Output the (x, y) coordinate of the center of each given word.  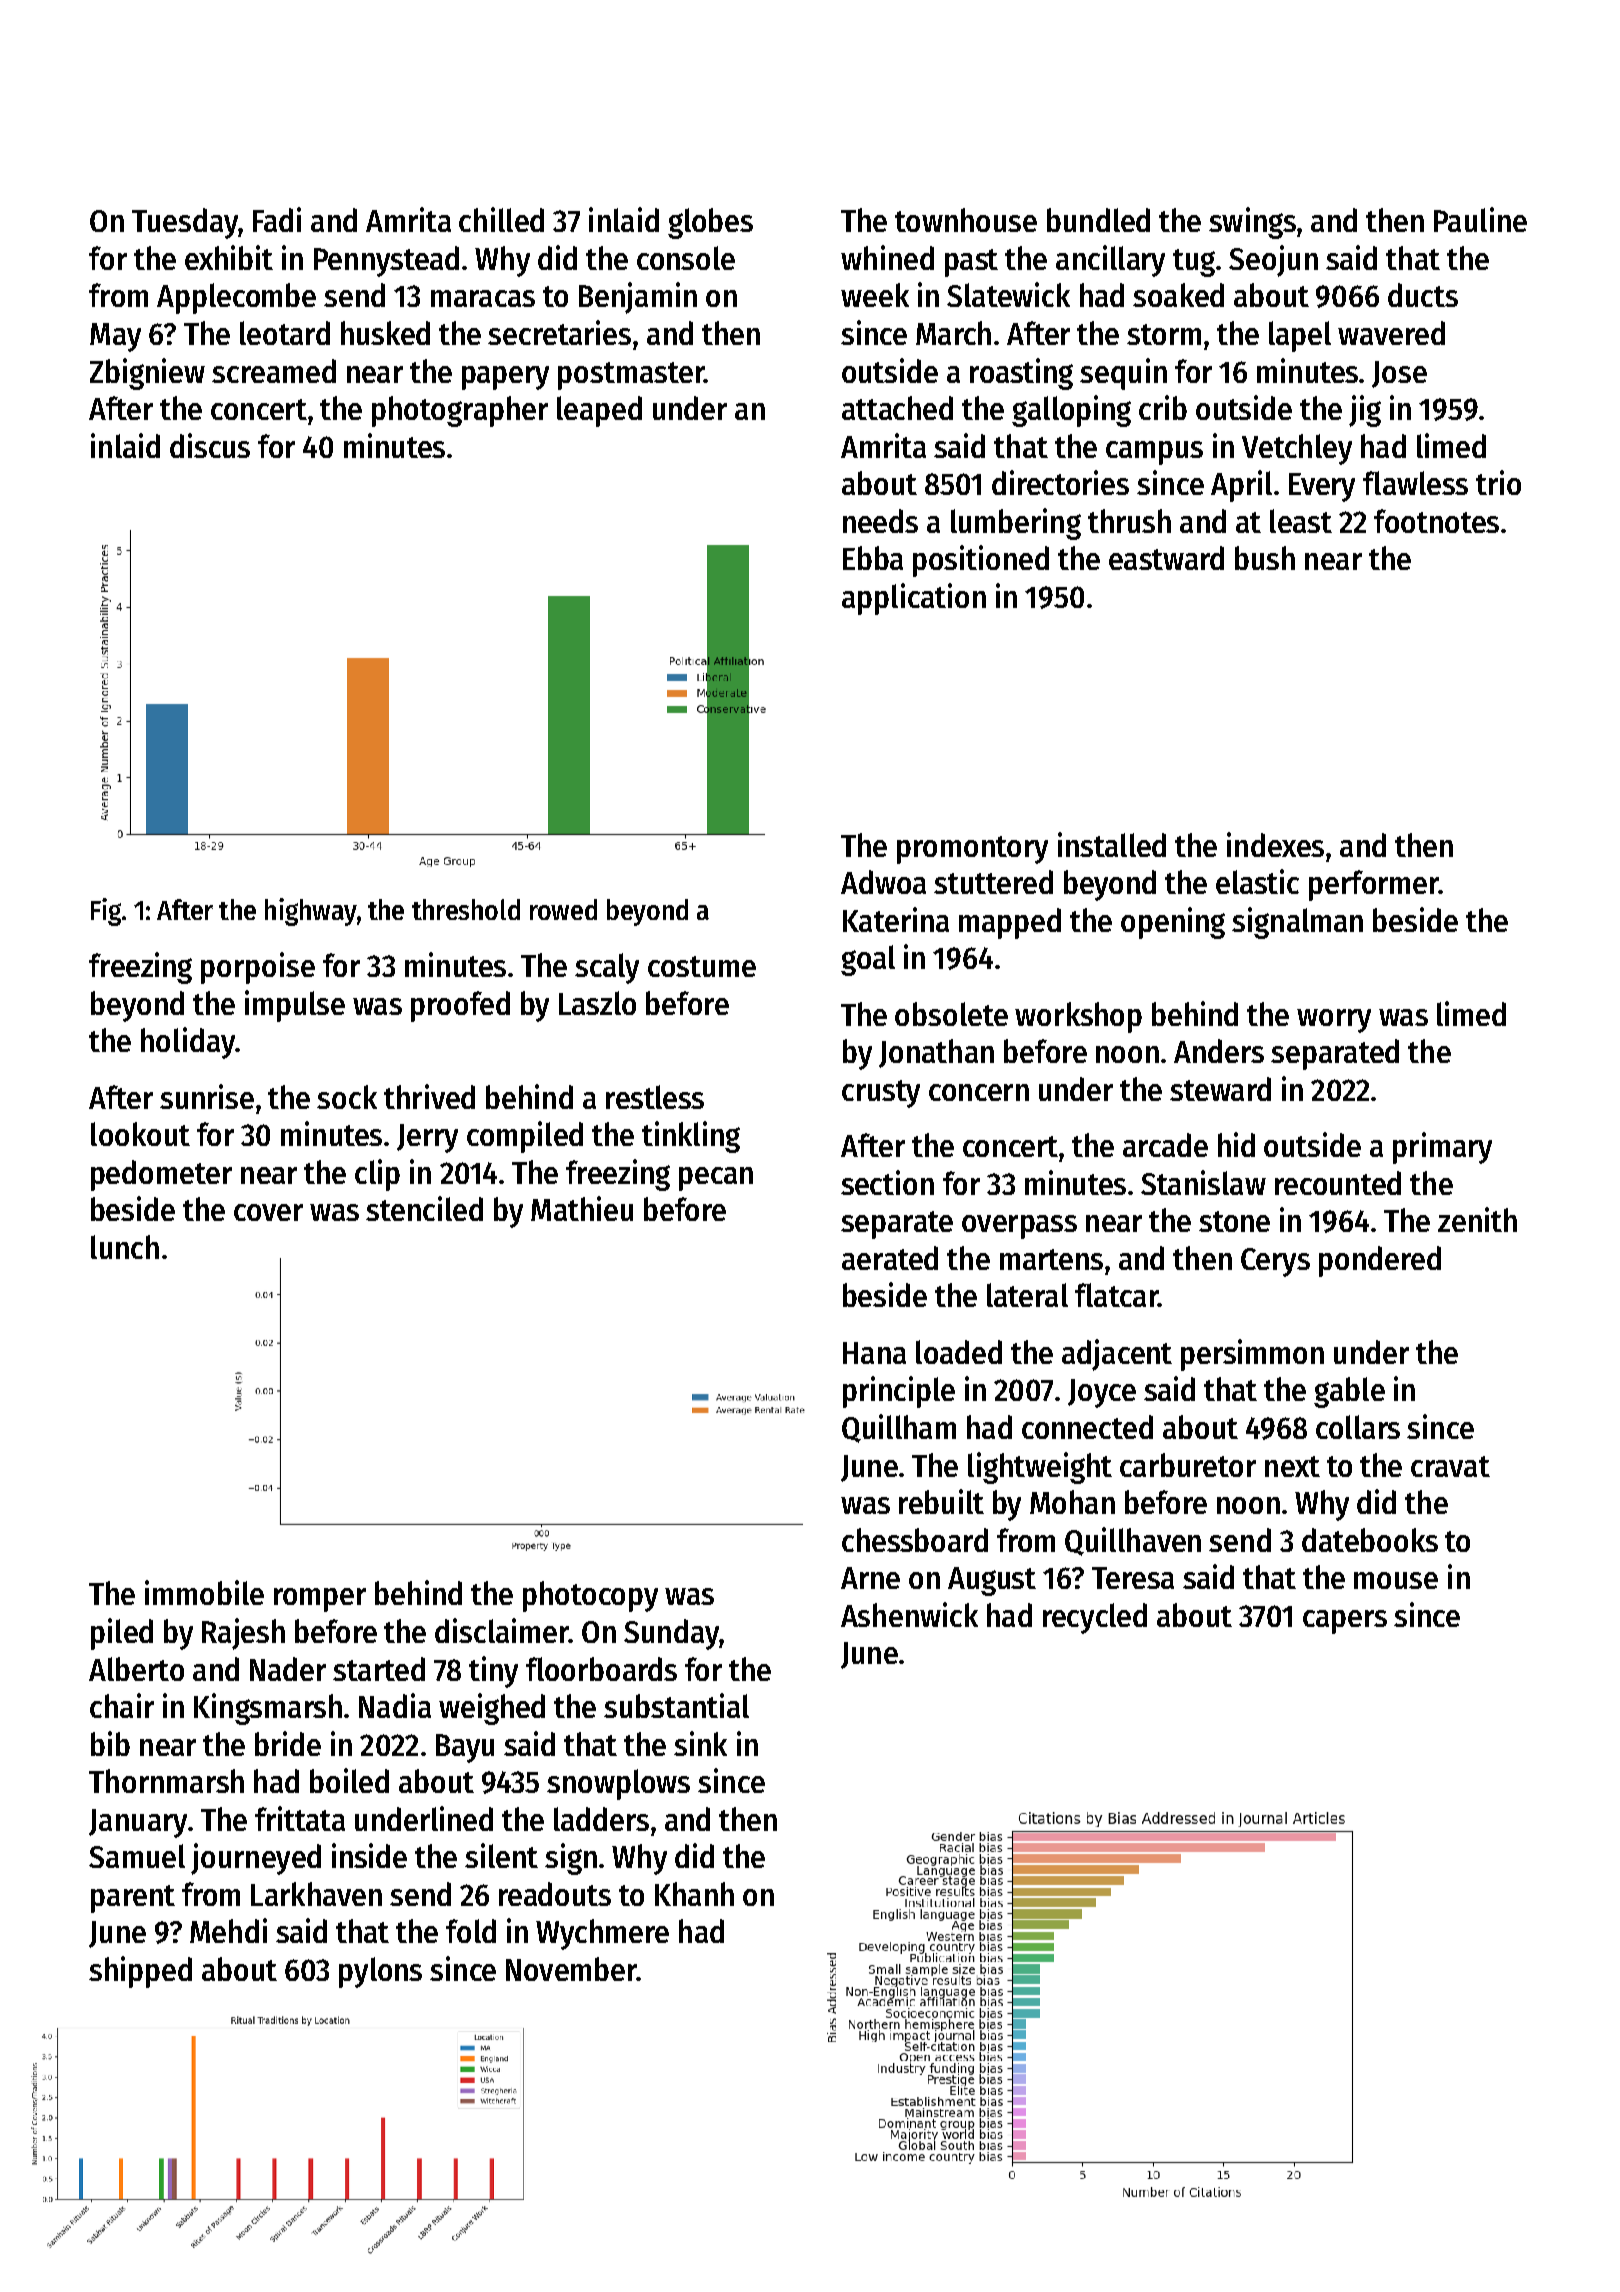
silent (501, 1855)
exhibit (229, 257)
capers (1345, 1622)
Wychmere (602, 1934)
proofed (460, 1006)
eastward (1166, 558)
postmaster (631, 376)
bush (1265, 558)
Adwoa (883, 882)
